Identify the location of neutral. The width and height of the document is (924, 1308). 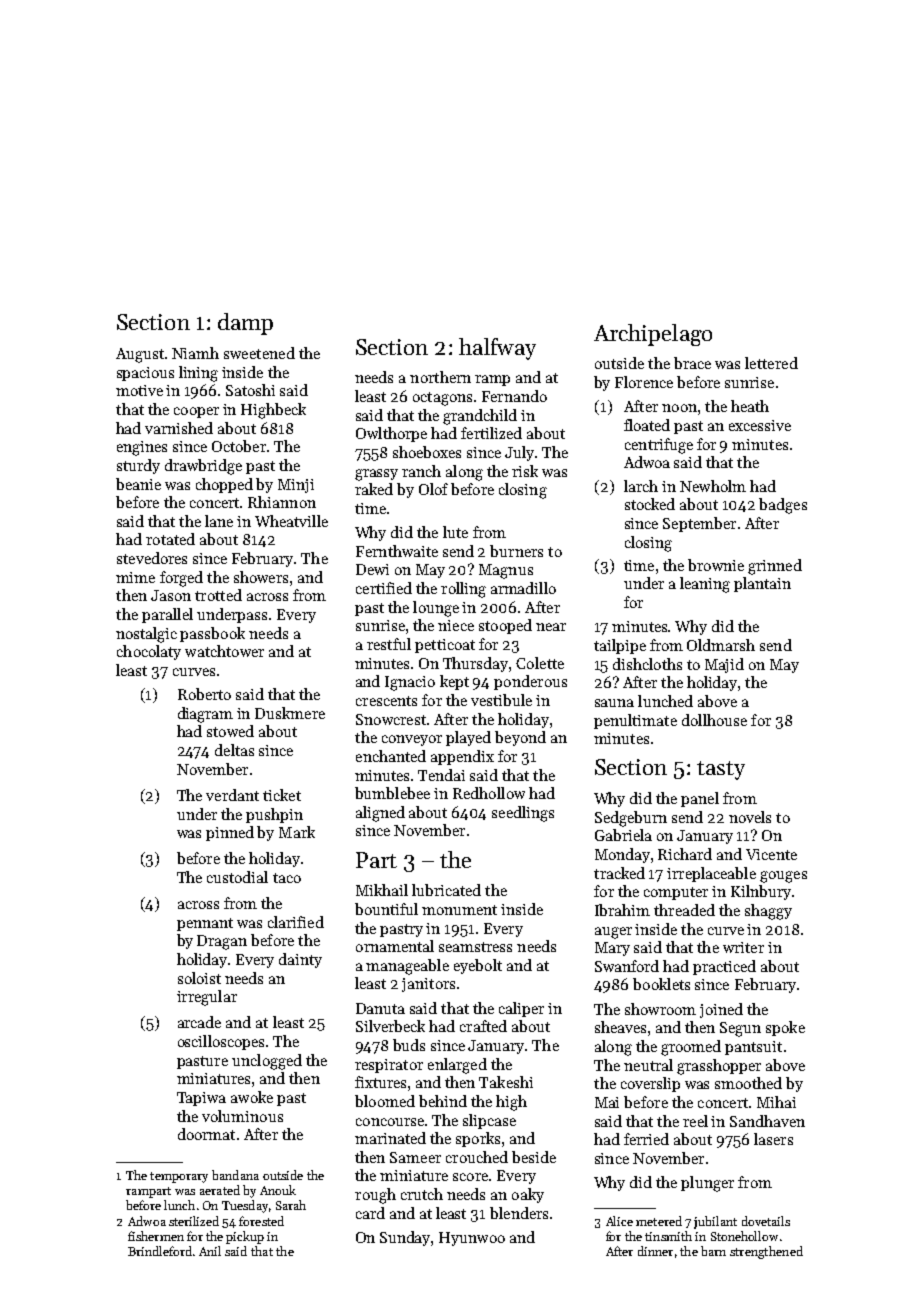
(648, 1065).
